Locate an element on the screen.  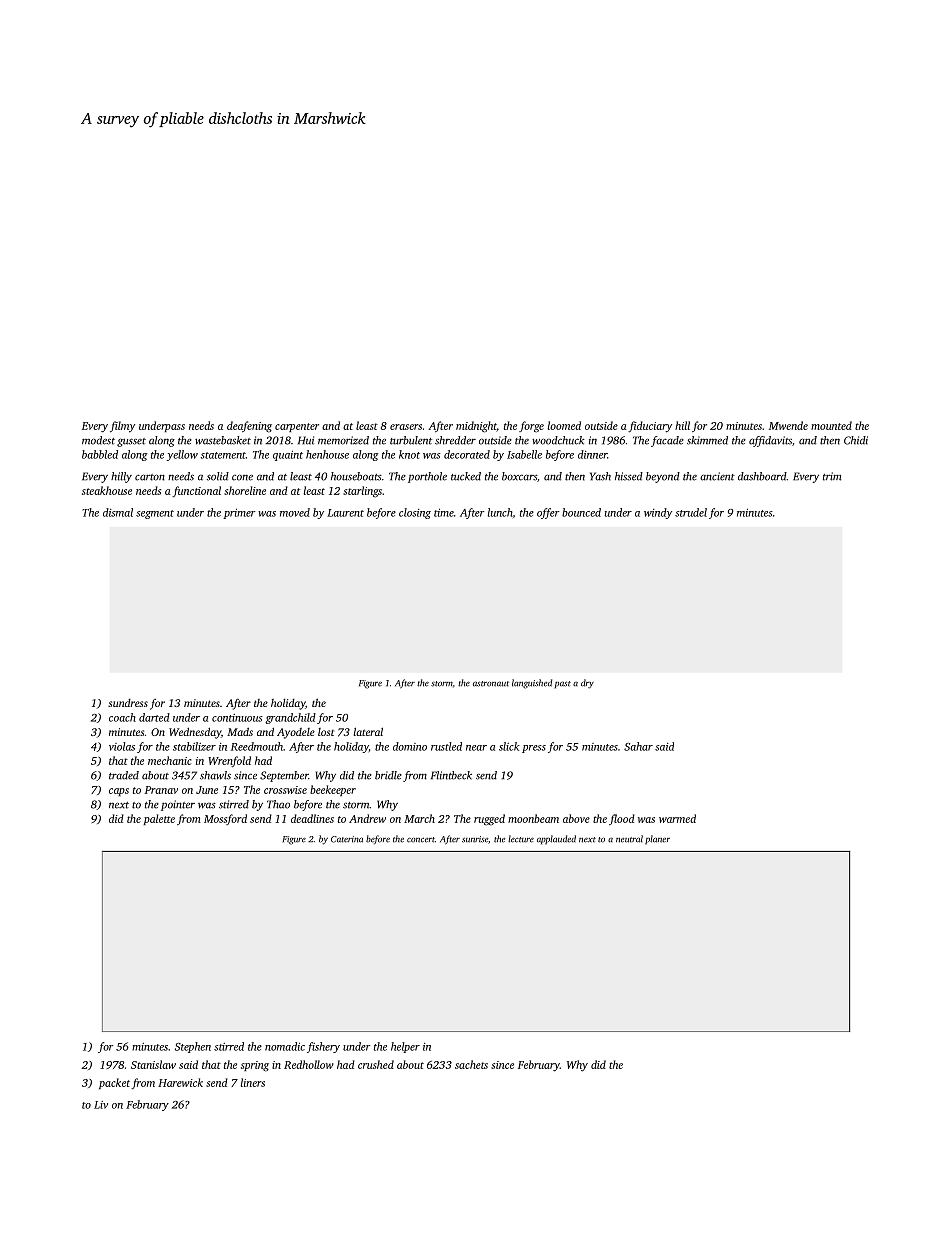
planer is located at coordinates (657, 840).
